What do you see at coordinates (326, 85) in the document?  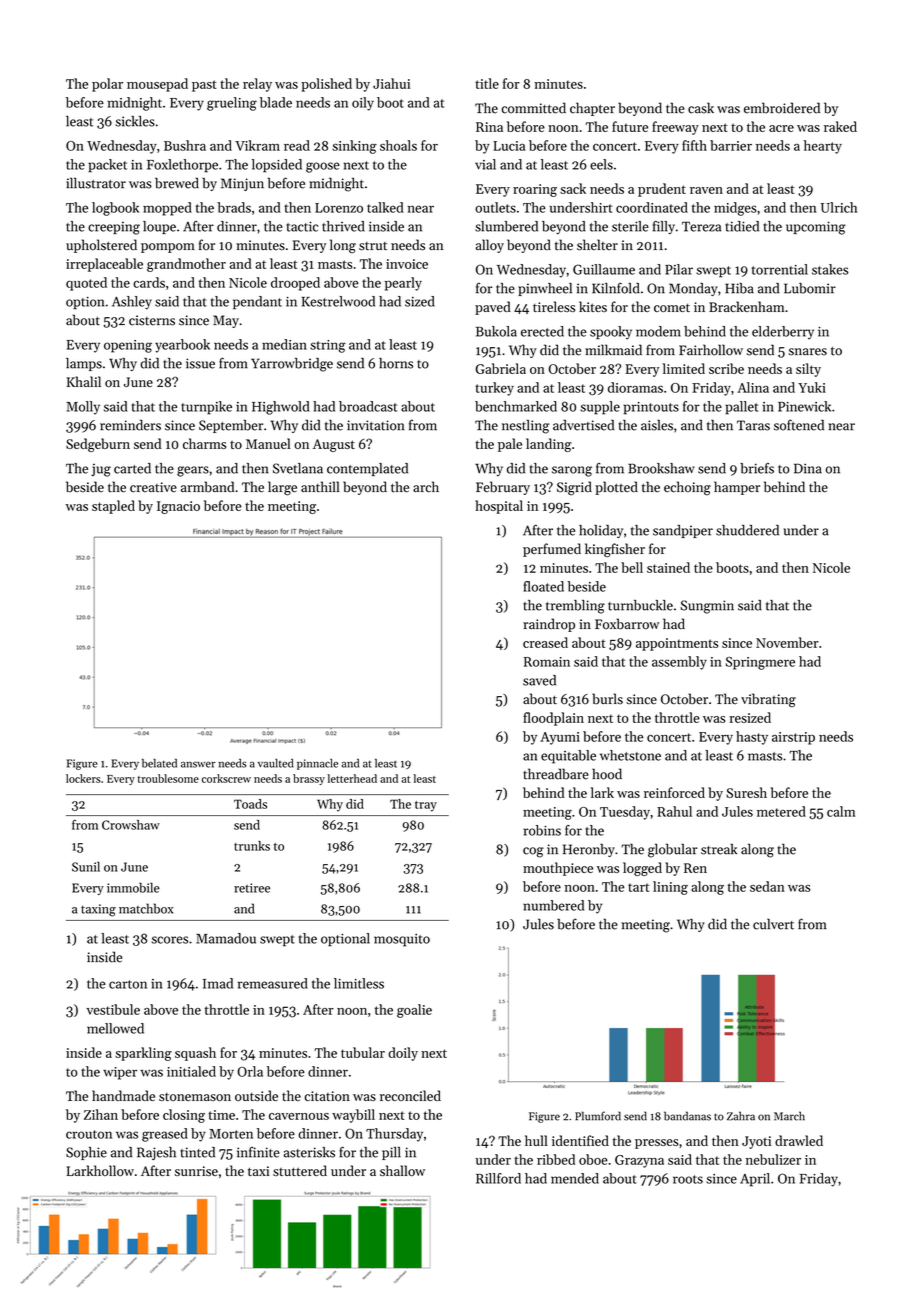 I see `polished` at bounding box center [326, 85].
